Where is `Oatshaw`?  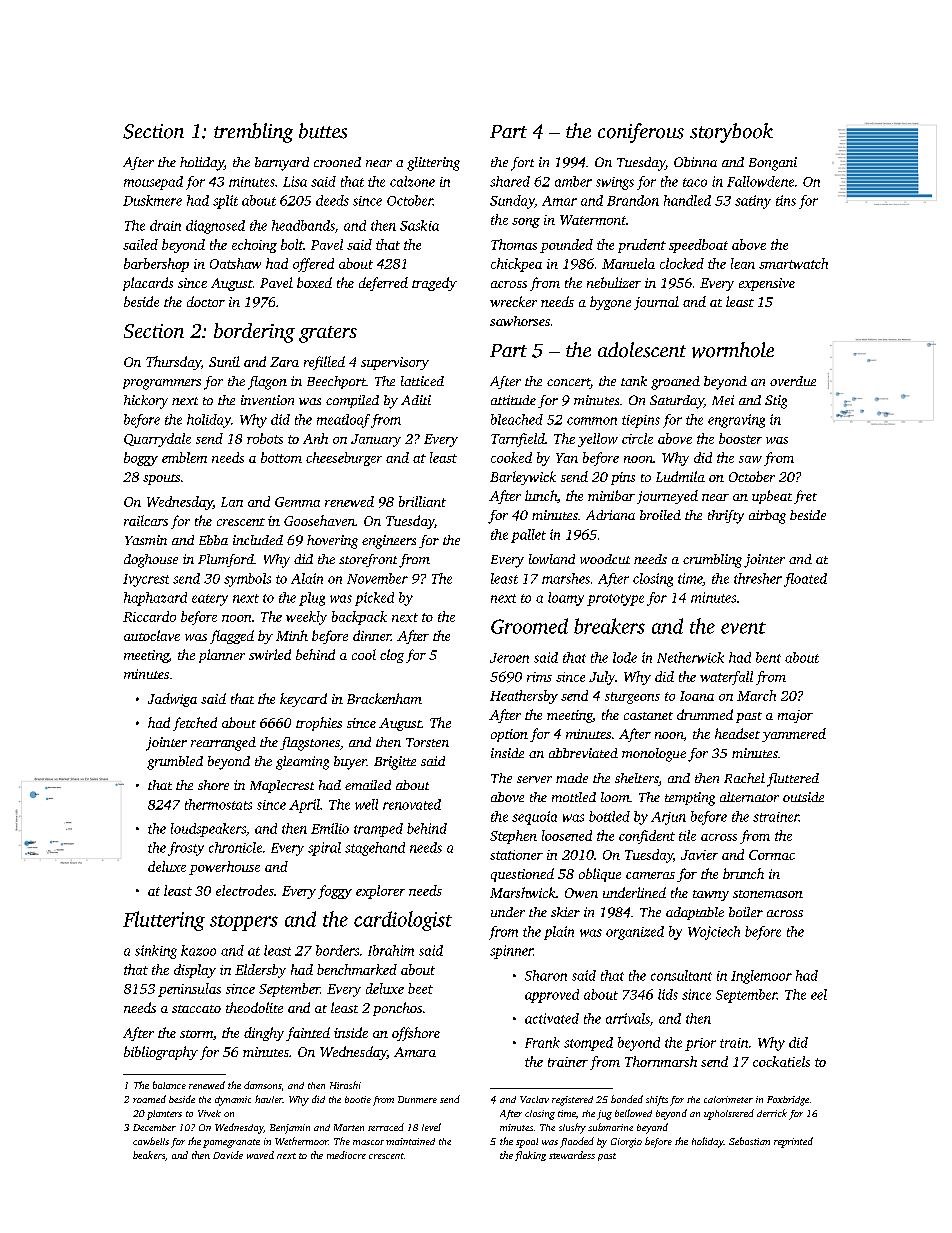 Oatshaw is located at coordinates (235, 263).
